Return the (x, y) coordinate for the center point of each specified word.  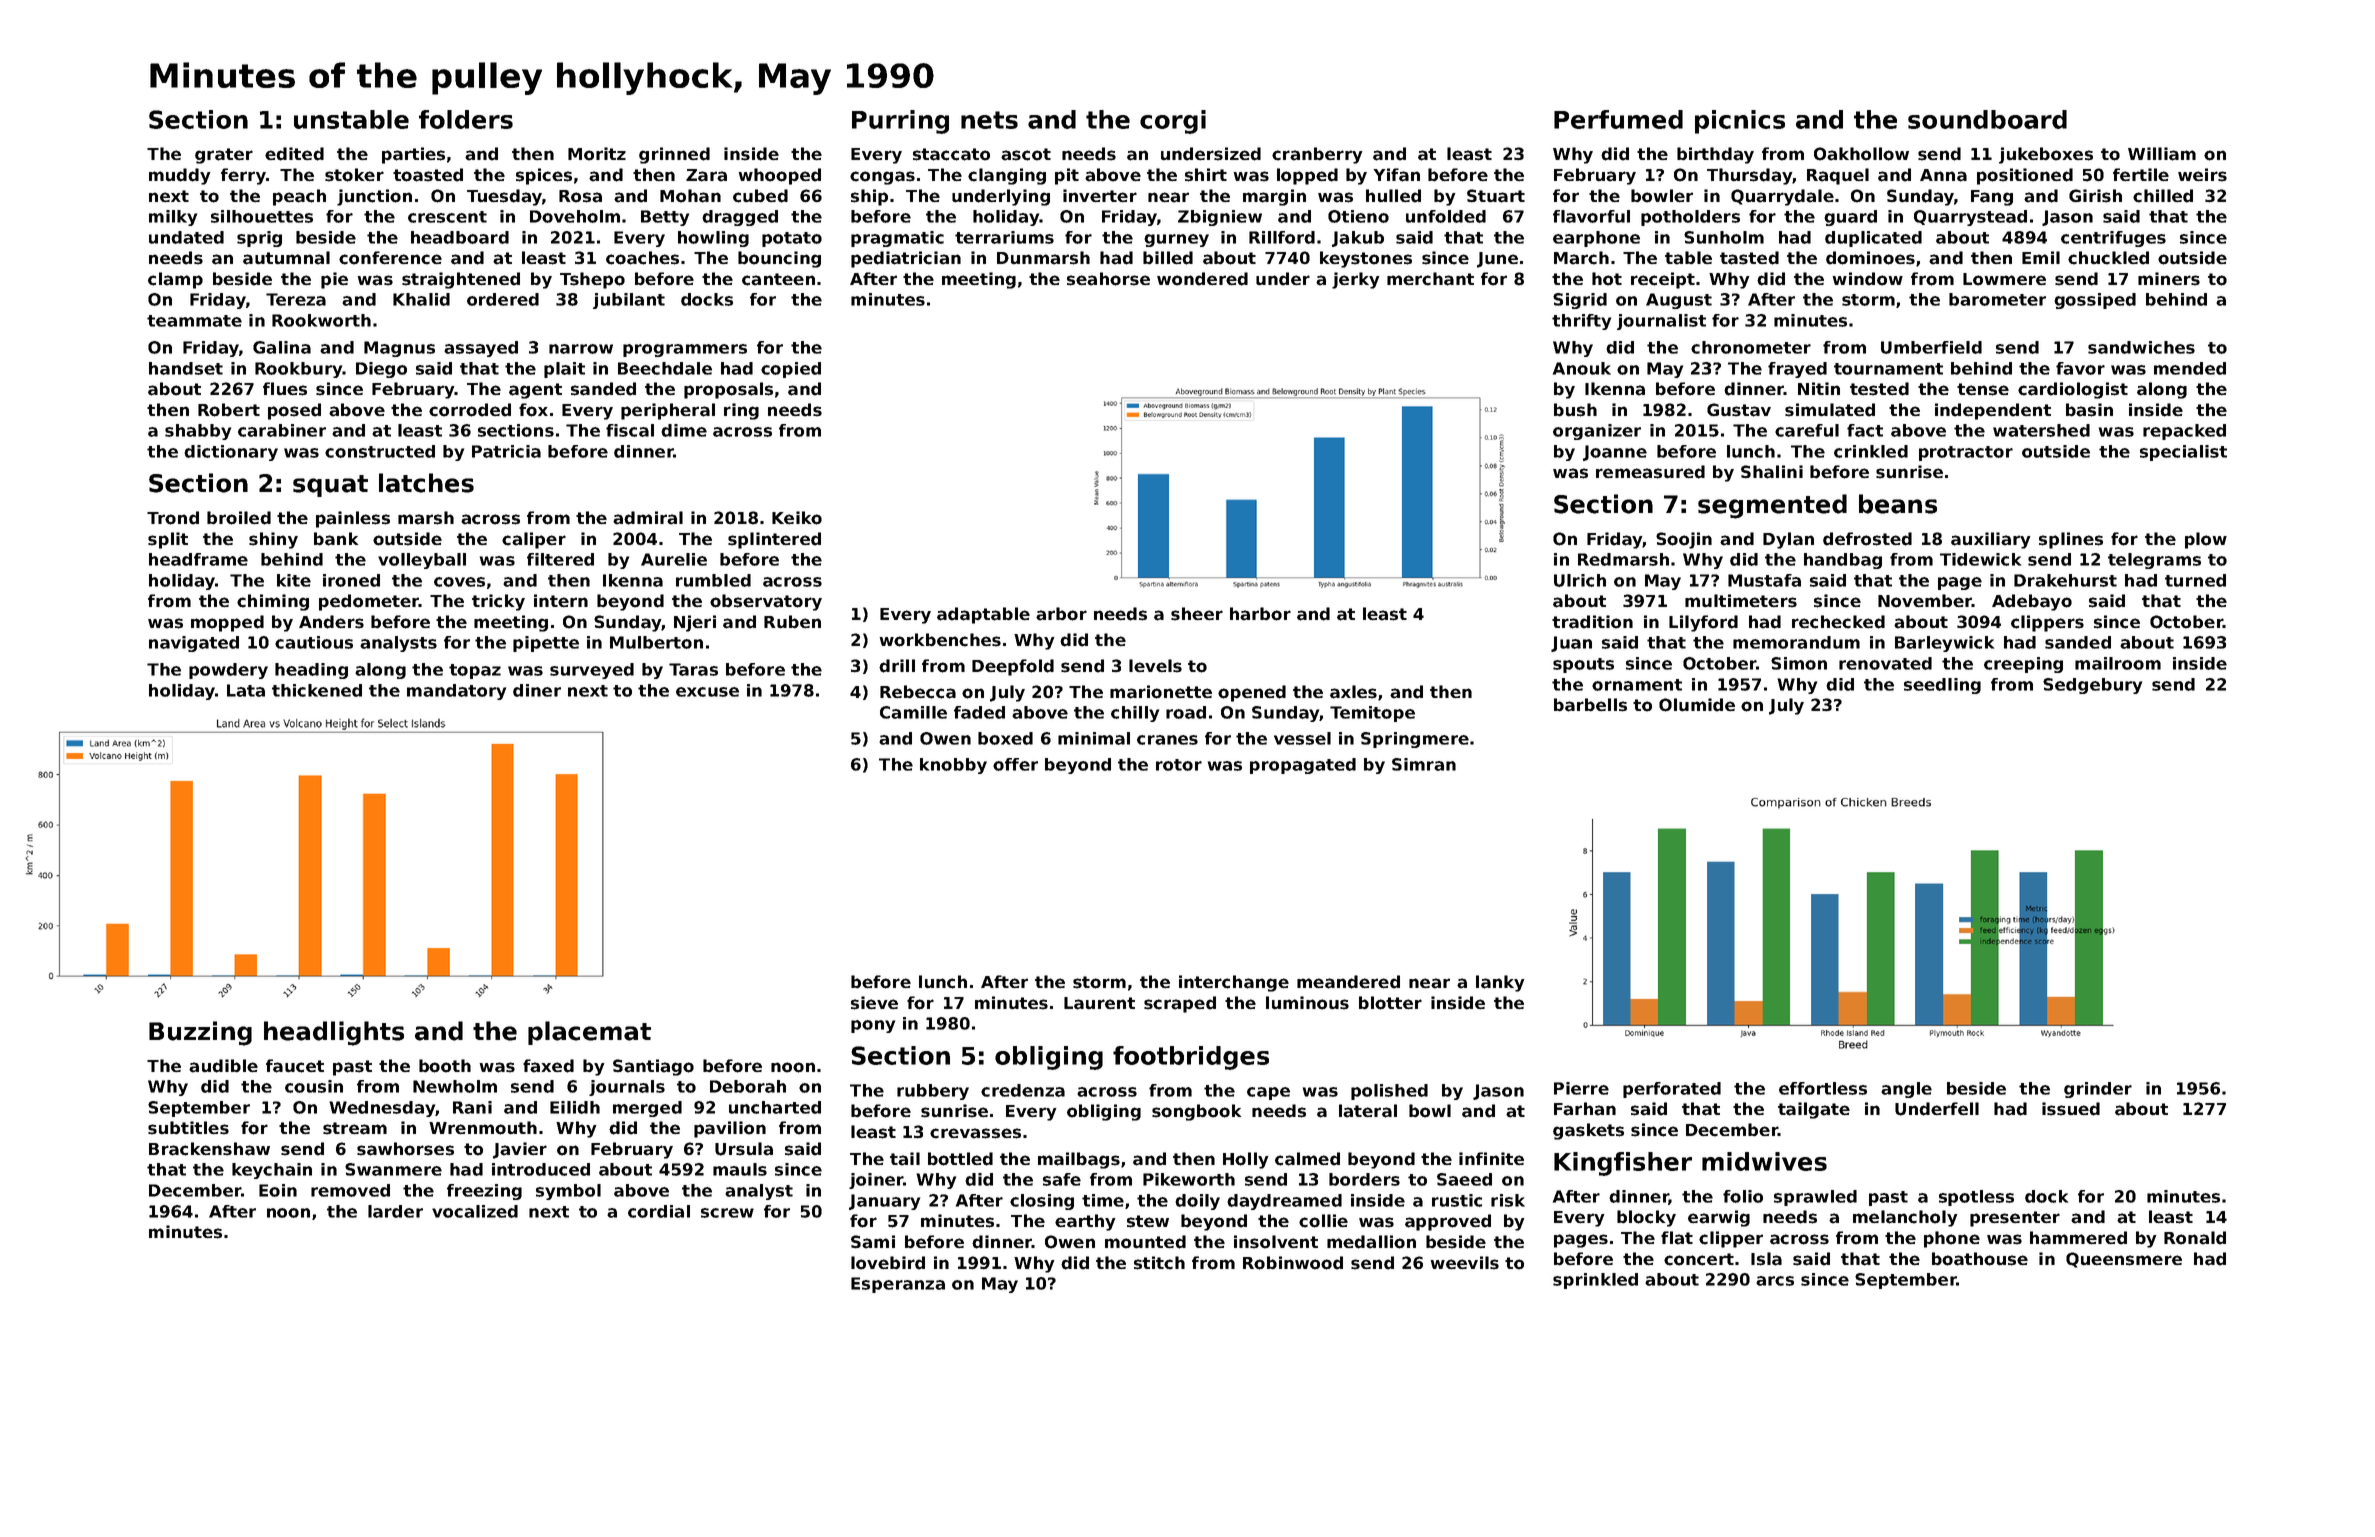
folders (466, 119)
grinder (2098, 1090)
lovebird (888, 1263)
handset (186, 368)
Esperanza (898, 1285)
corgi (1173, 122)
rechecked (1838, 622)
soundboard (1987, 119)
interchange (1234, 983)
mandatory (456, 692)
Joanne (1615, 453)
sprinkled (1595, 1281)
